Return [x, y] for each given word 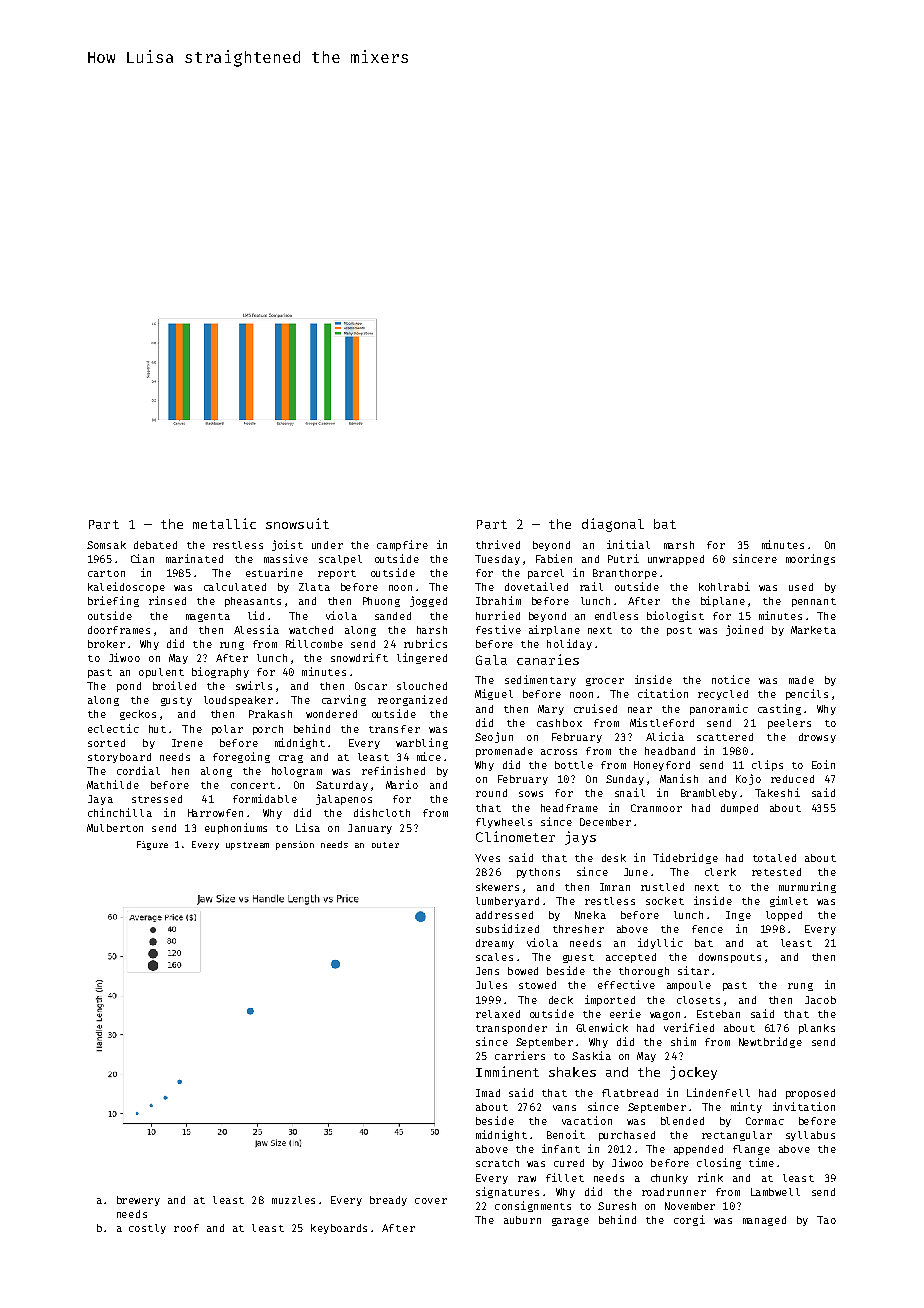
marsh [679, 545]
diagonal [613, 525]
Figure [152, 845]
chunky [669, 1179]
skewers [497, 887]
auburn [522, 1220]
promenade [504, 752]
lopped [784, 916]
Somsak [106, 545]
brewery [138, 1201]
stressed [157, 799]
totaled [774, 858]
